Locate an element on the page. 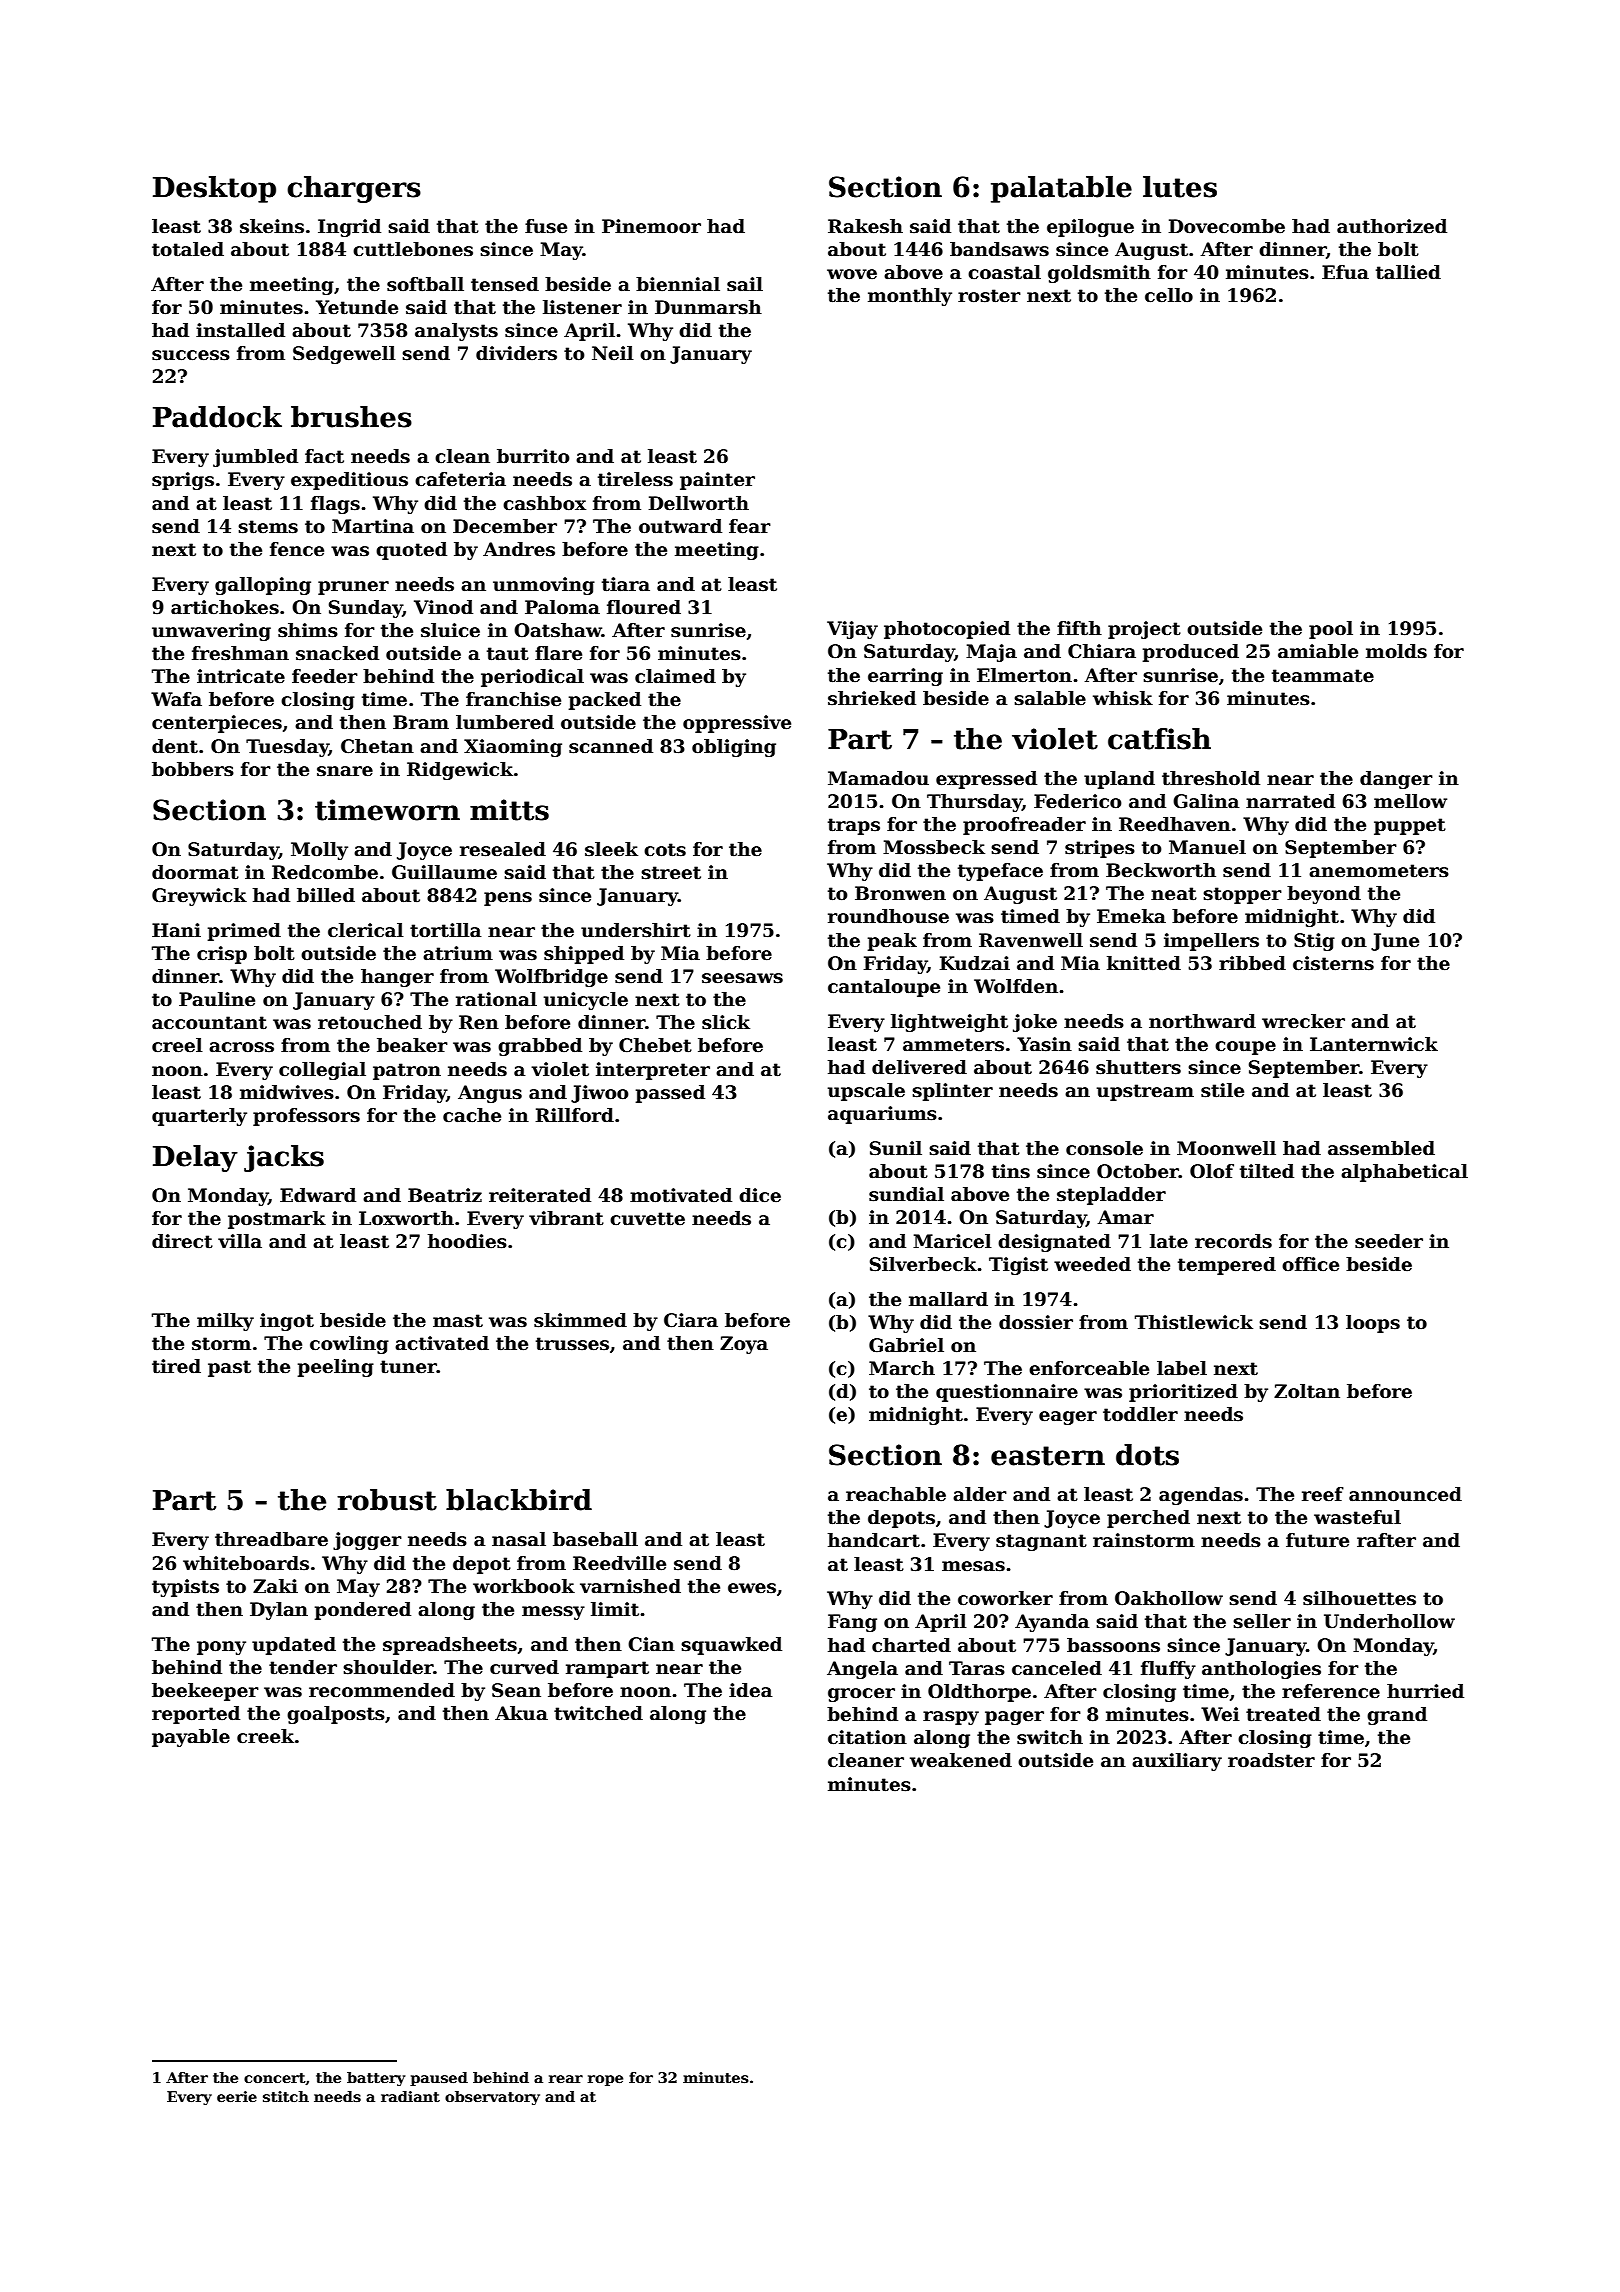  auxiliary is located at coordinates (1177, 1762).
